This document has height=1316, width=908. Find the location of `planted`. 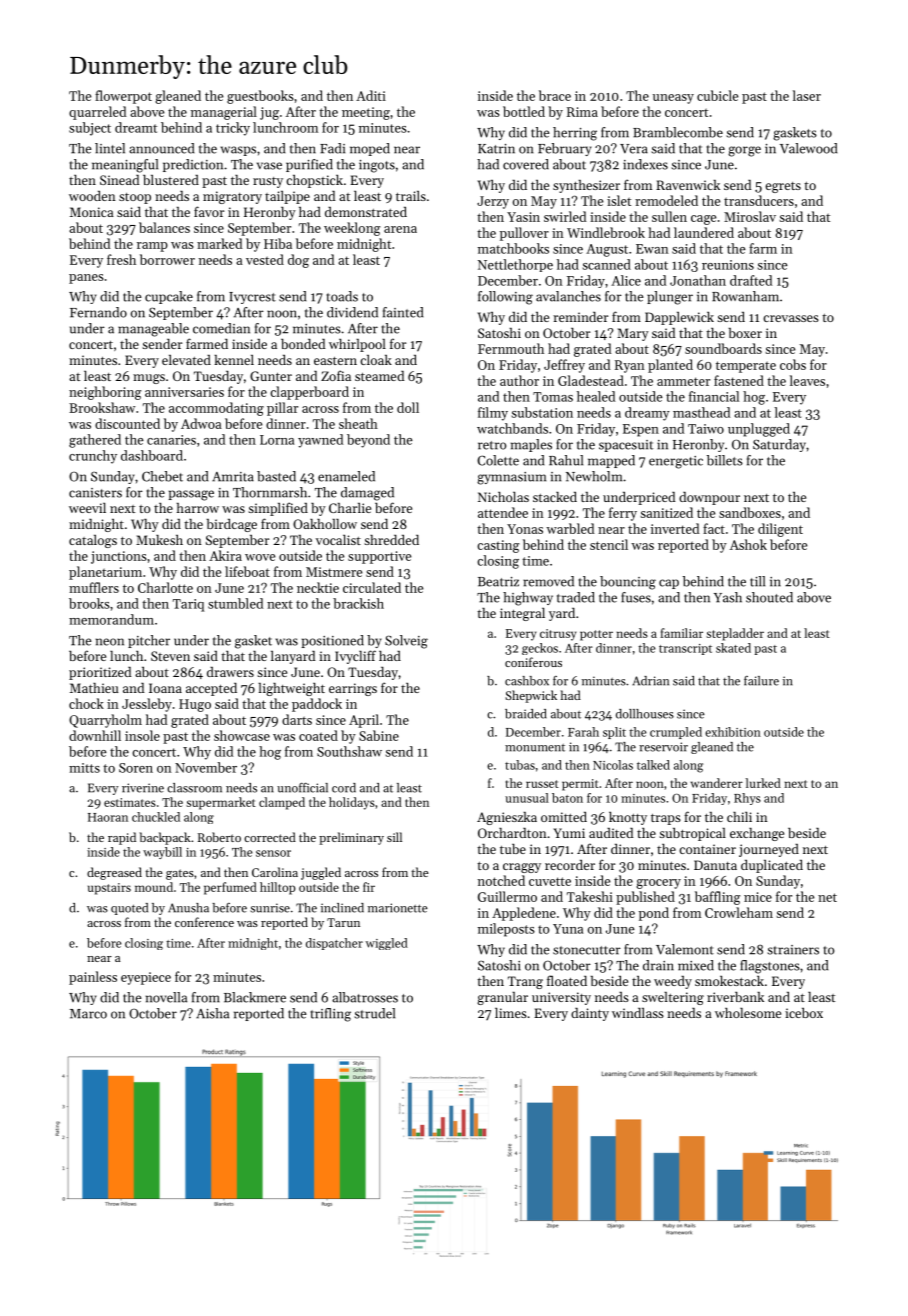

planted is located at coordinates (670, 366).
